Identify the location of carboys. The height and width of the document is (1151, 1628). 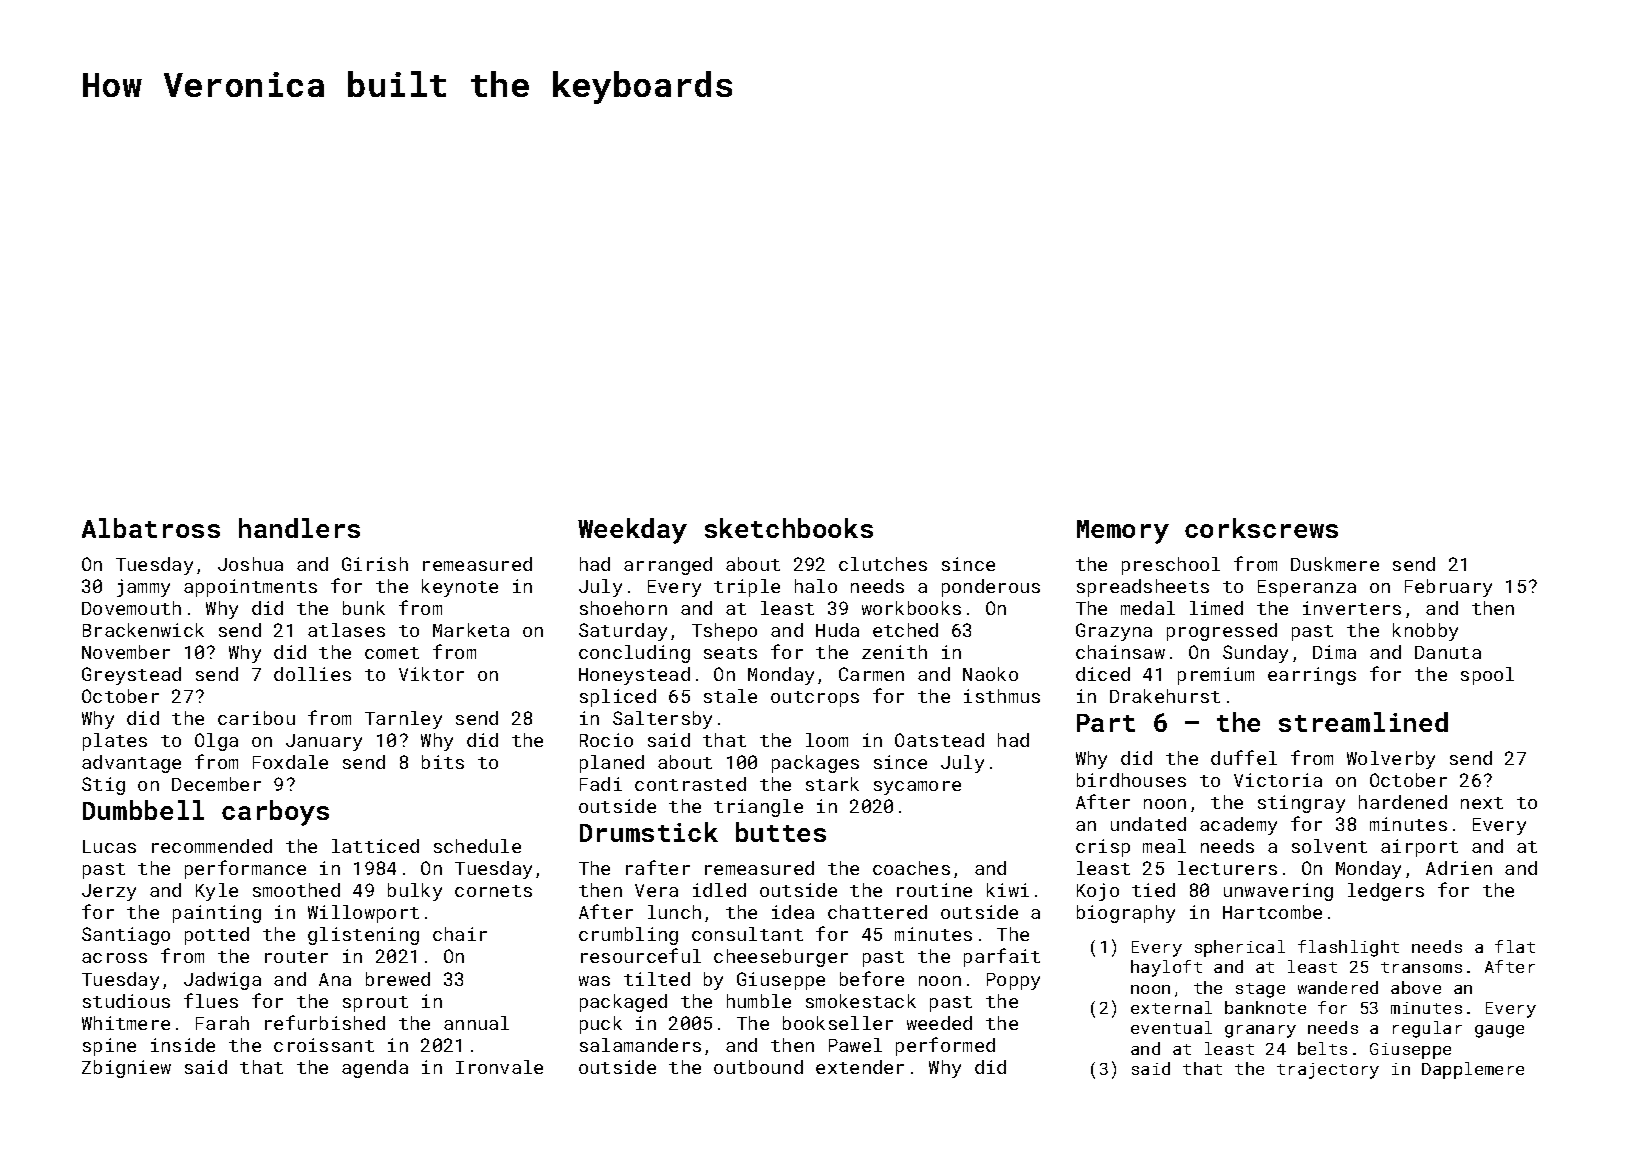
(275, 813).
